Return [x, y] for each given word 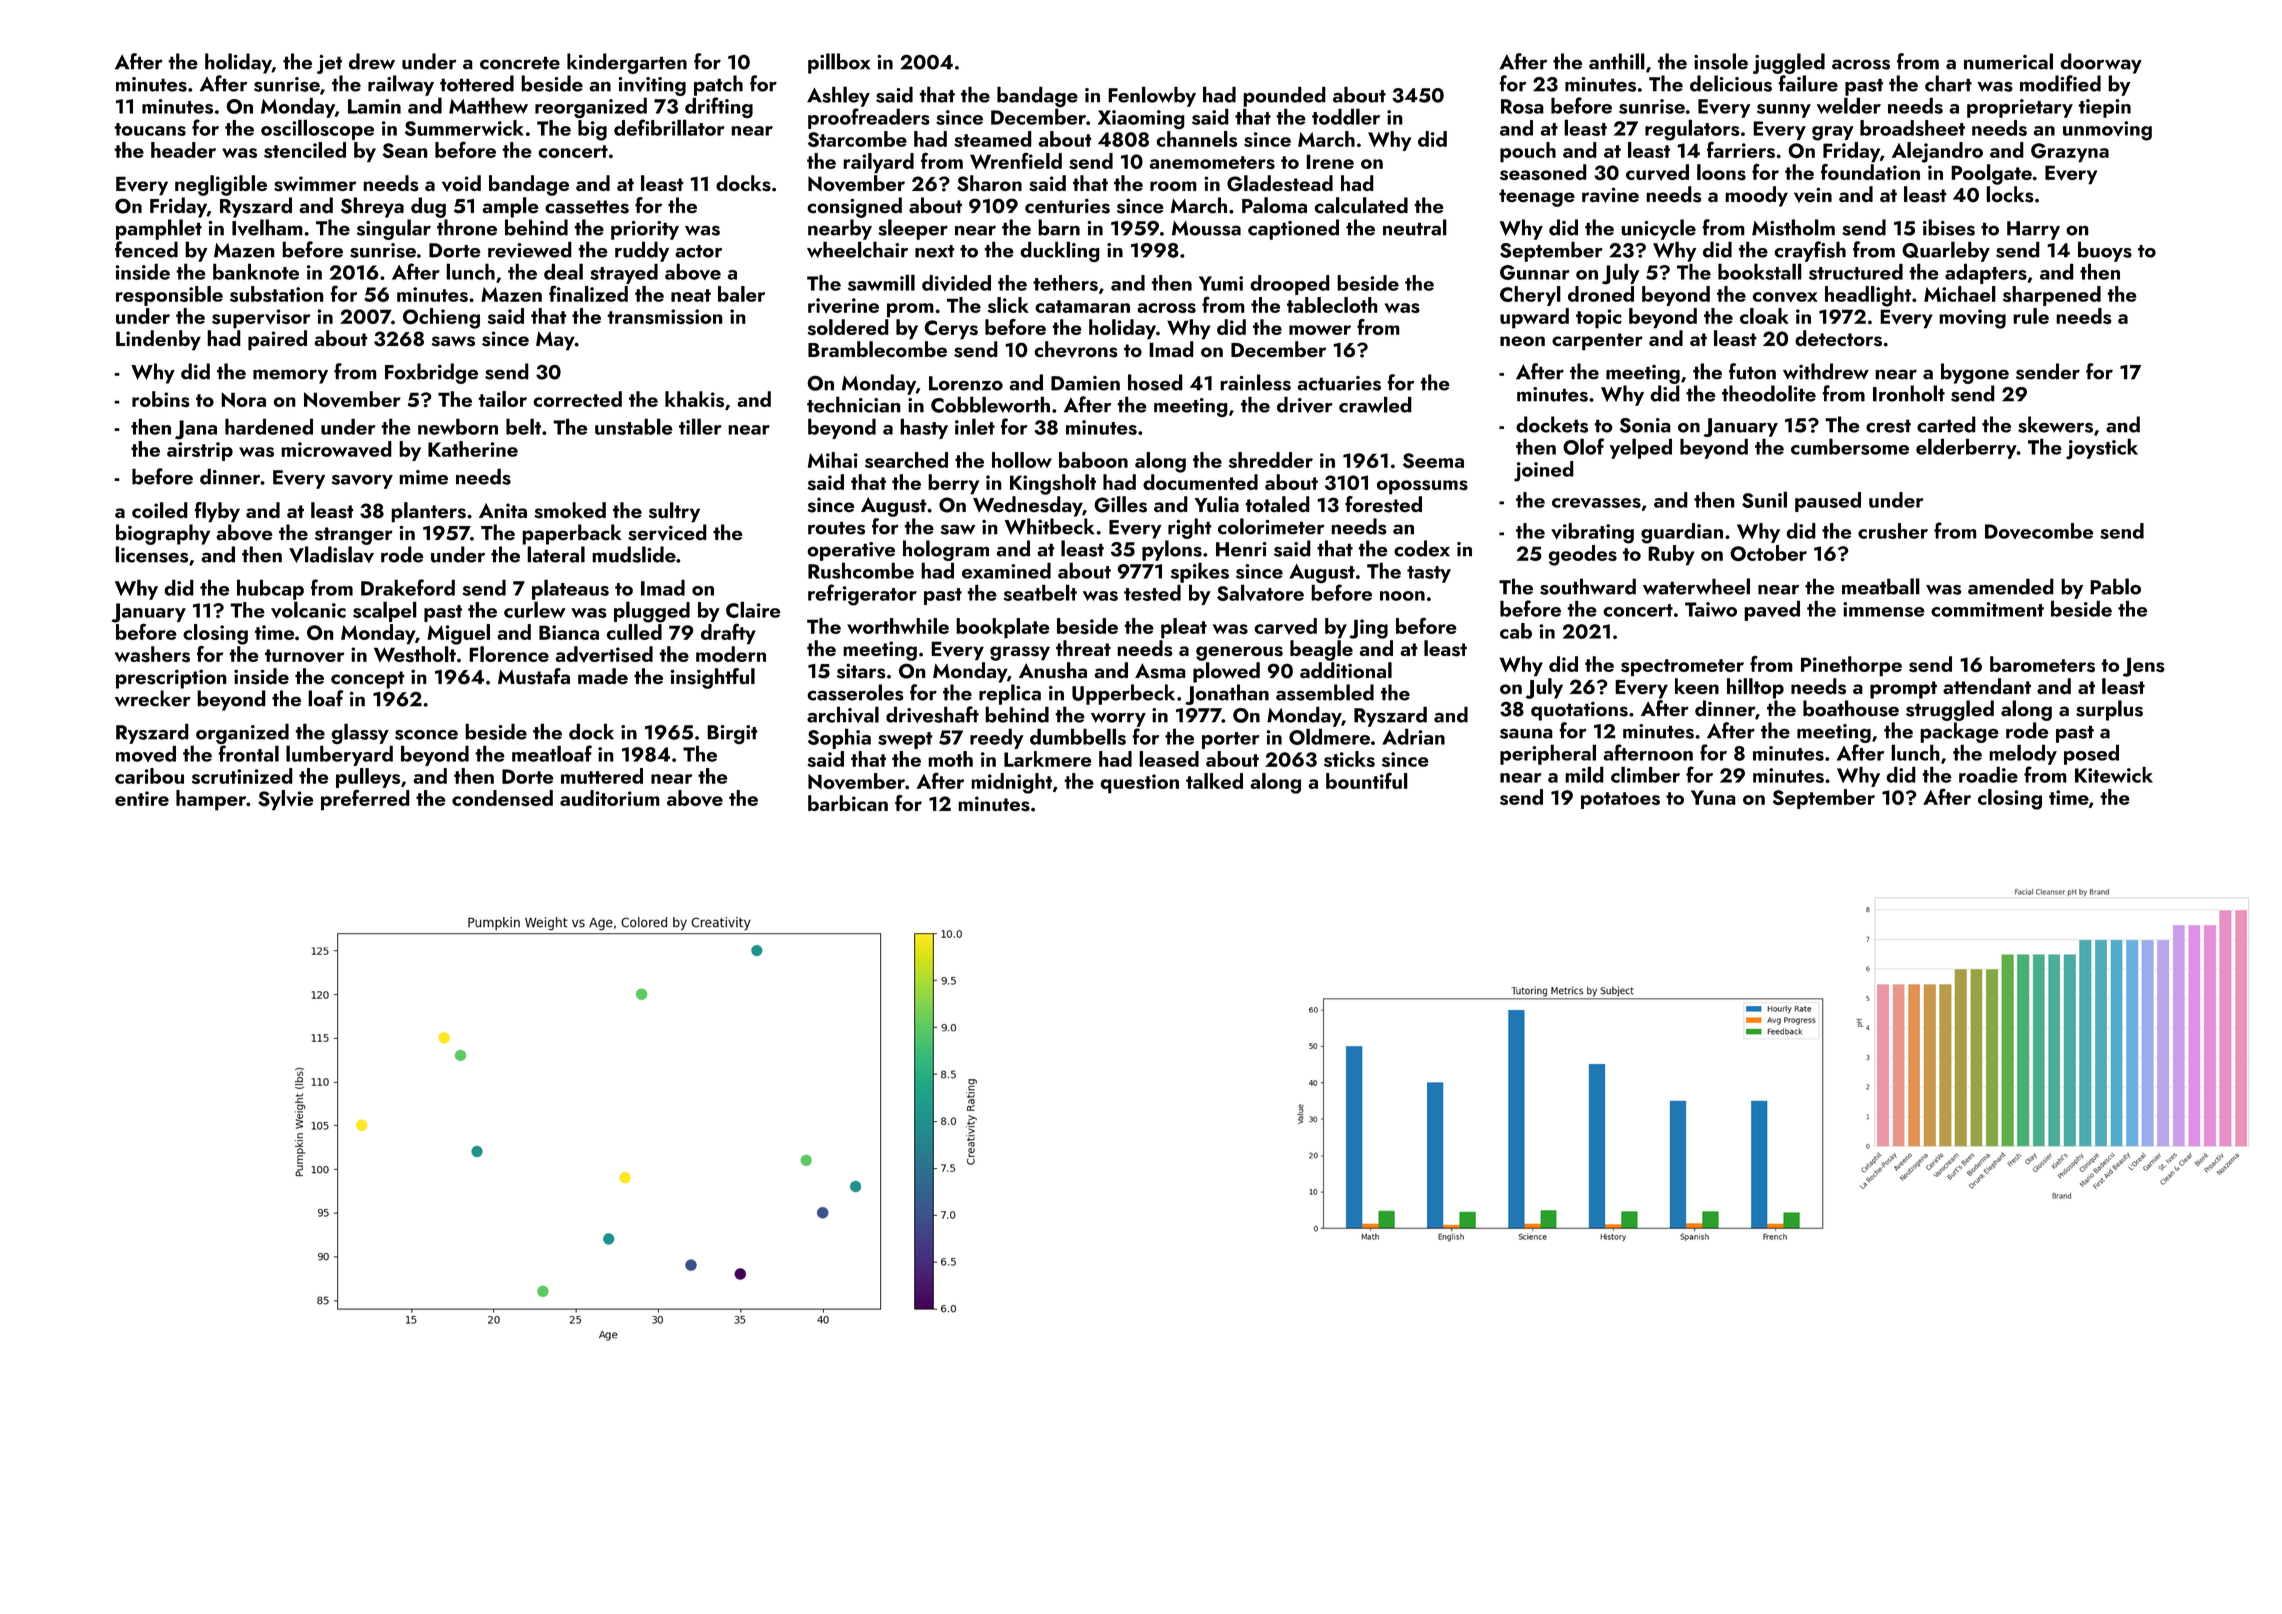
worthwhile [898, 626]
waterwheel [1696, 586]
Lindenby [158, 340]
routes [836, 528]
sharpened [2052, 296]
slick [1008, 305]
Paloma [1274, 205]
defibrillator [669, 127]
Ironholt [1909, 393]
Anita [503, 510]
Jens [2144, 667]
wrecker [153, 698]
